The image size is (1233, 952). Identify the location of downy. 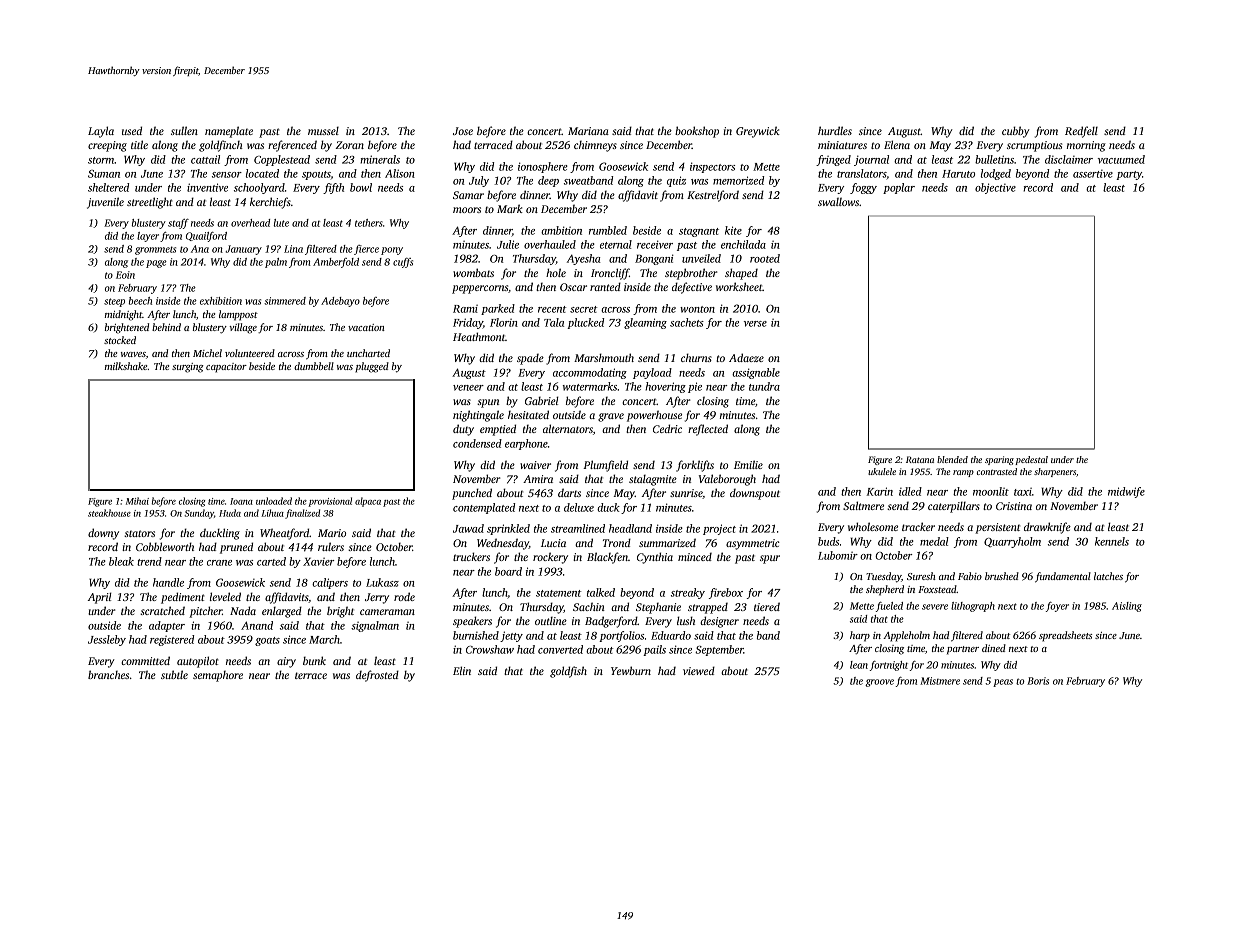
(103, 534).
